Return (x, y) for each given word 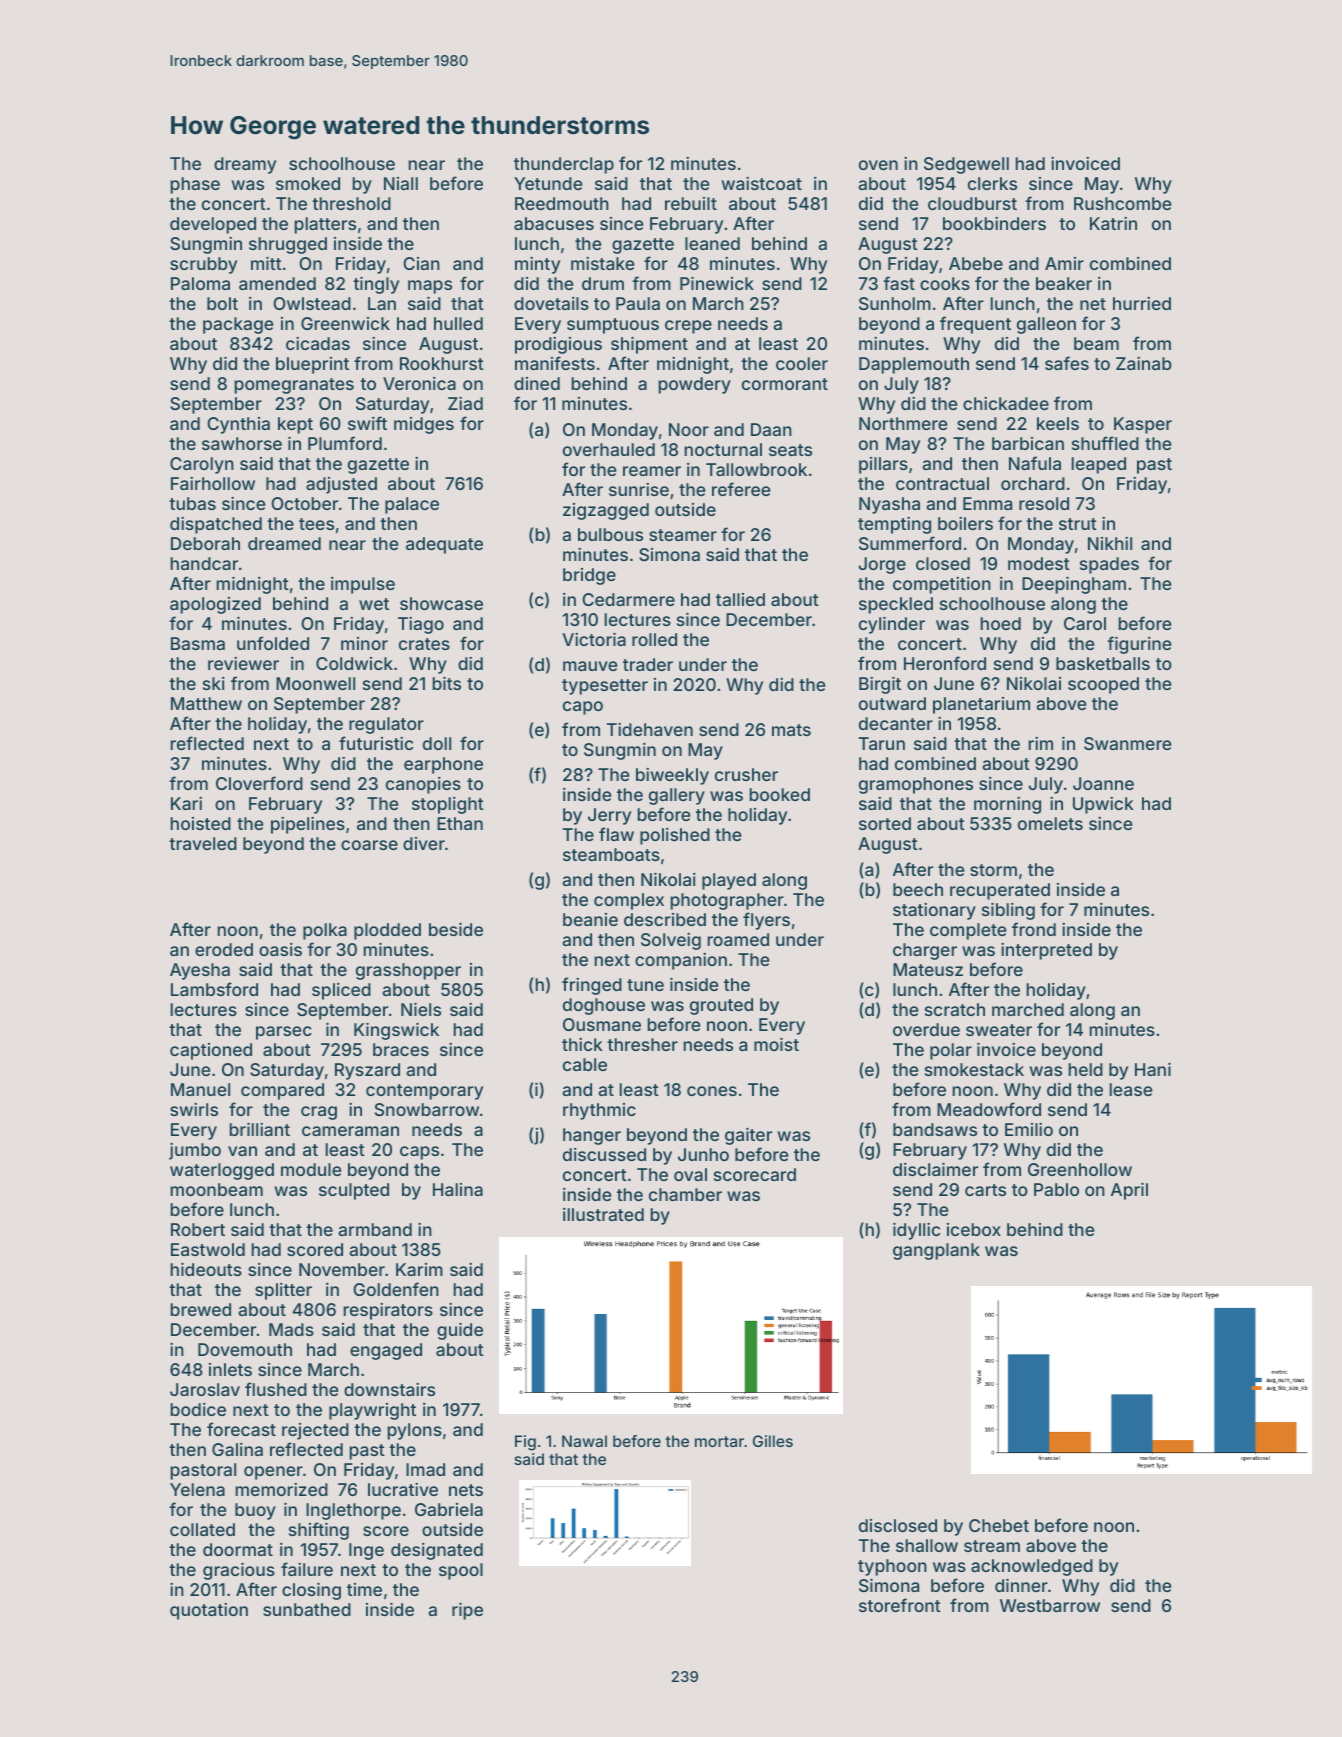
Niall (401, 183)
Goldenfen (396, 1289)
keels (1058, 423)
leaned (712, 243)
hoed (1001, 623)
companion (681, 961)
